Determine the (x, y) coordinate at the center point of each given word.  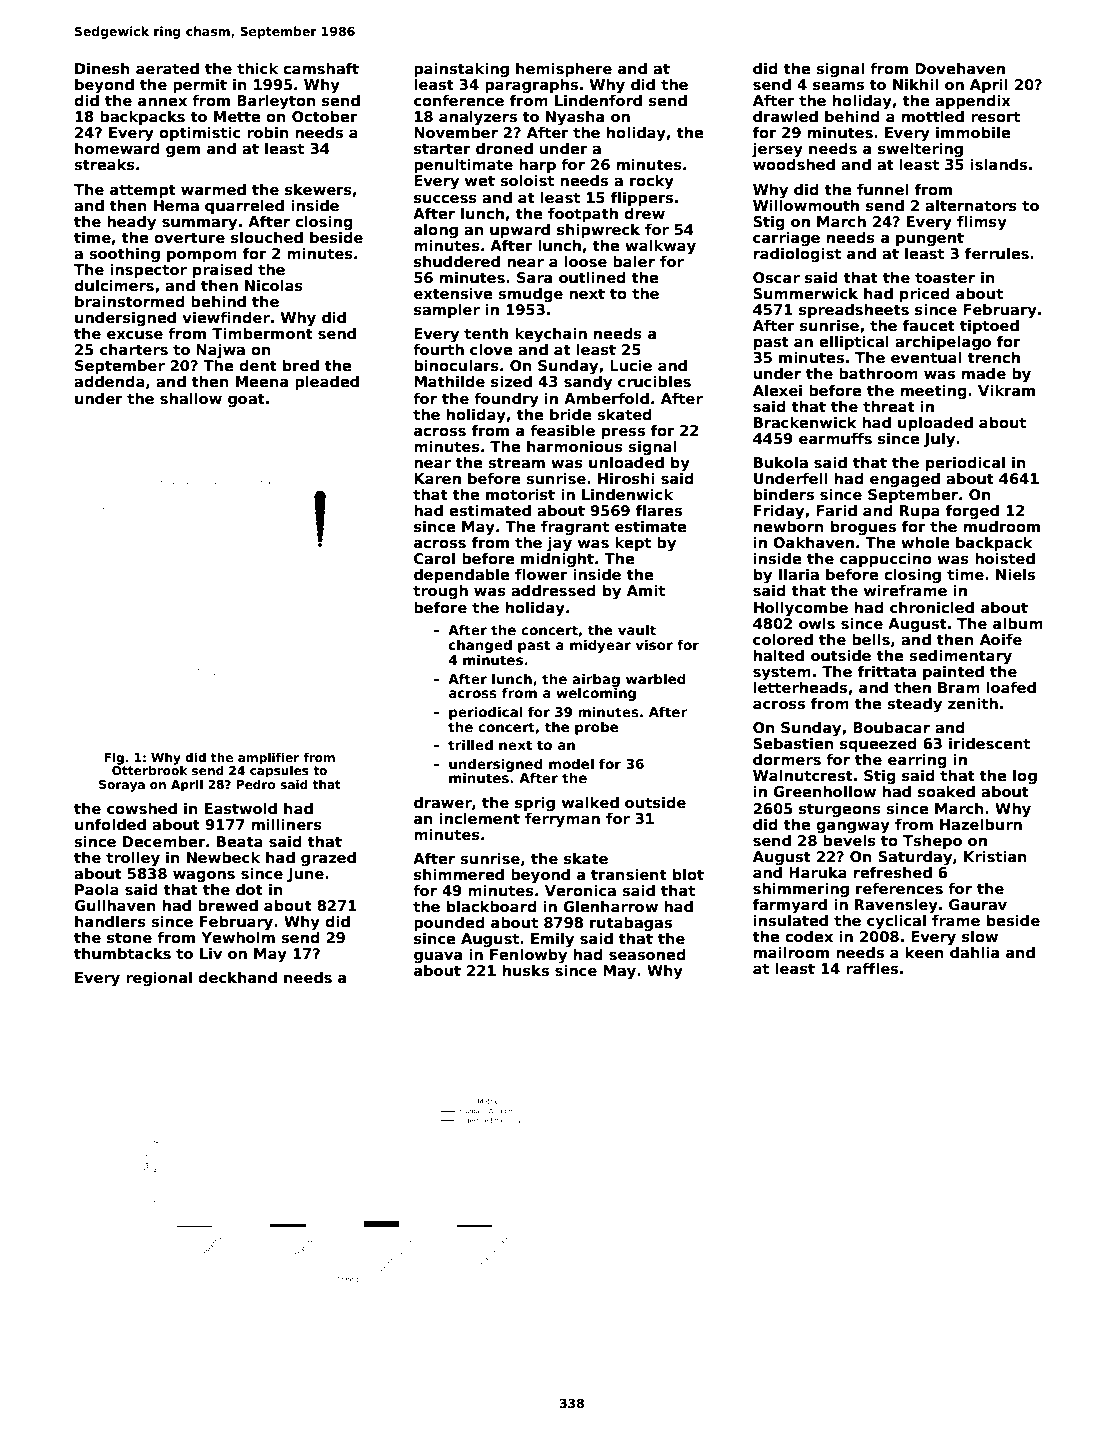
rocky (652, 182)
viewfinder (226, 317)
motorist (520, 495)
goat (246, 400)
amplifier (268, 758)
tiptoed (989, 327)
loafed (1011, 687)
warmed (213, 189)
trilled (470, 744)
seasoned (647, 954)
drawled (785, 116)
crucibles (654, 381)
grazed (328, 859)
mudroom (1002, 526)
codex (809, 936)
